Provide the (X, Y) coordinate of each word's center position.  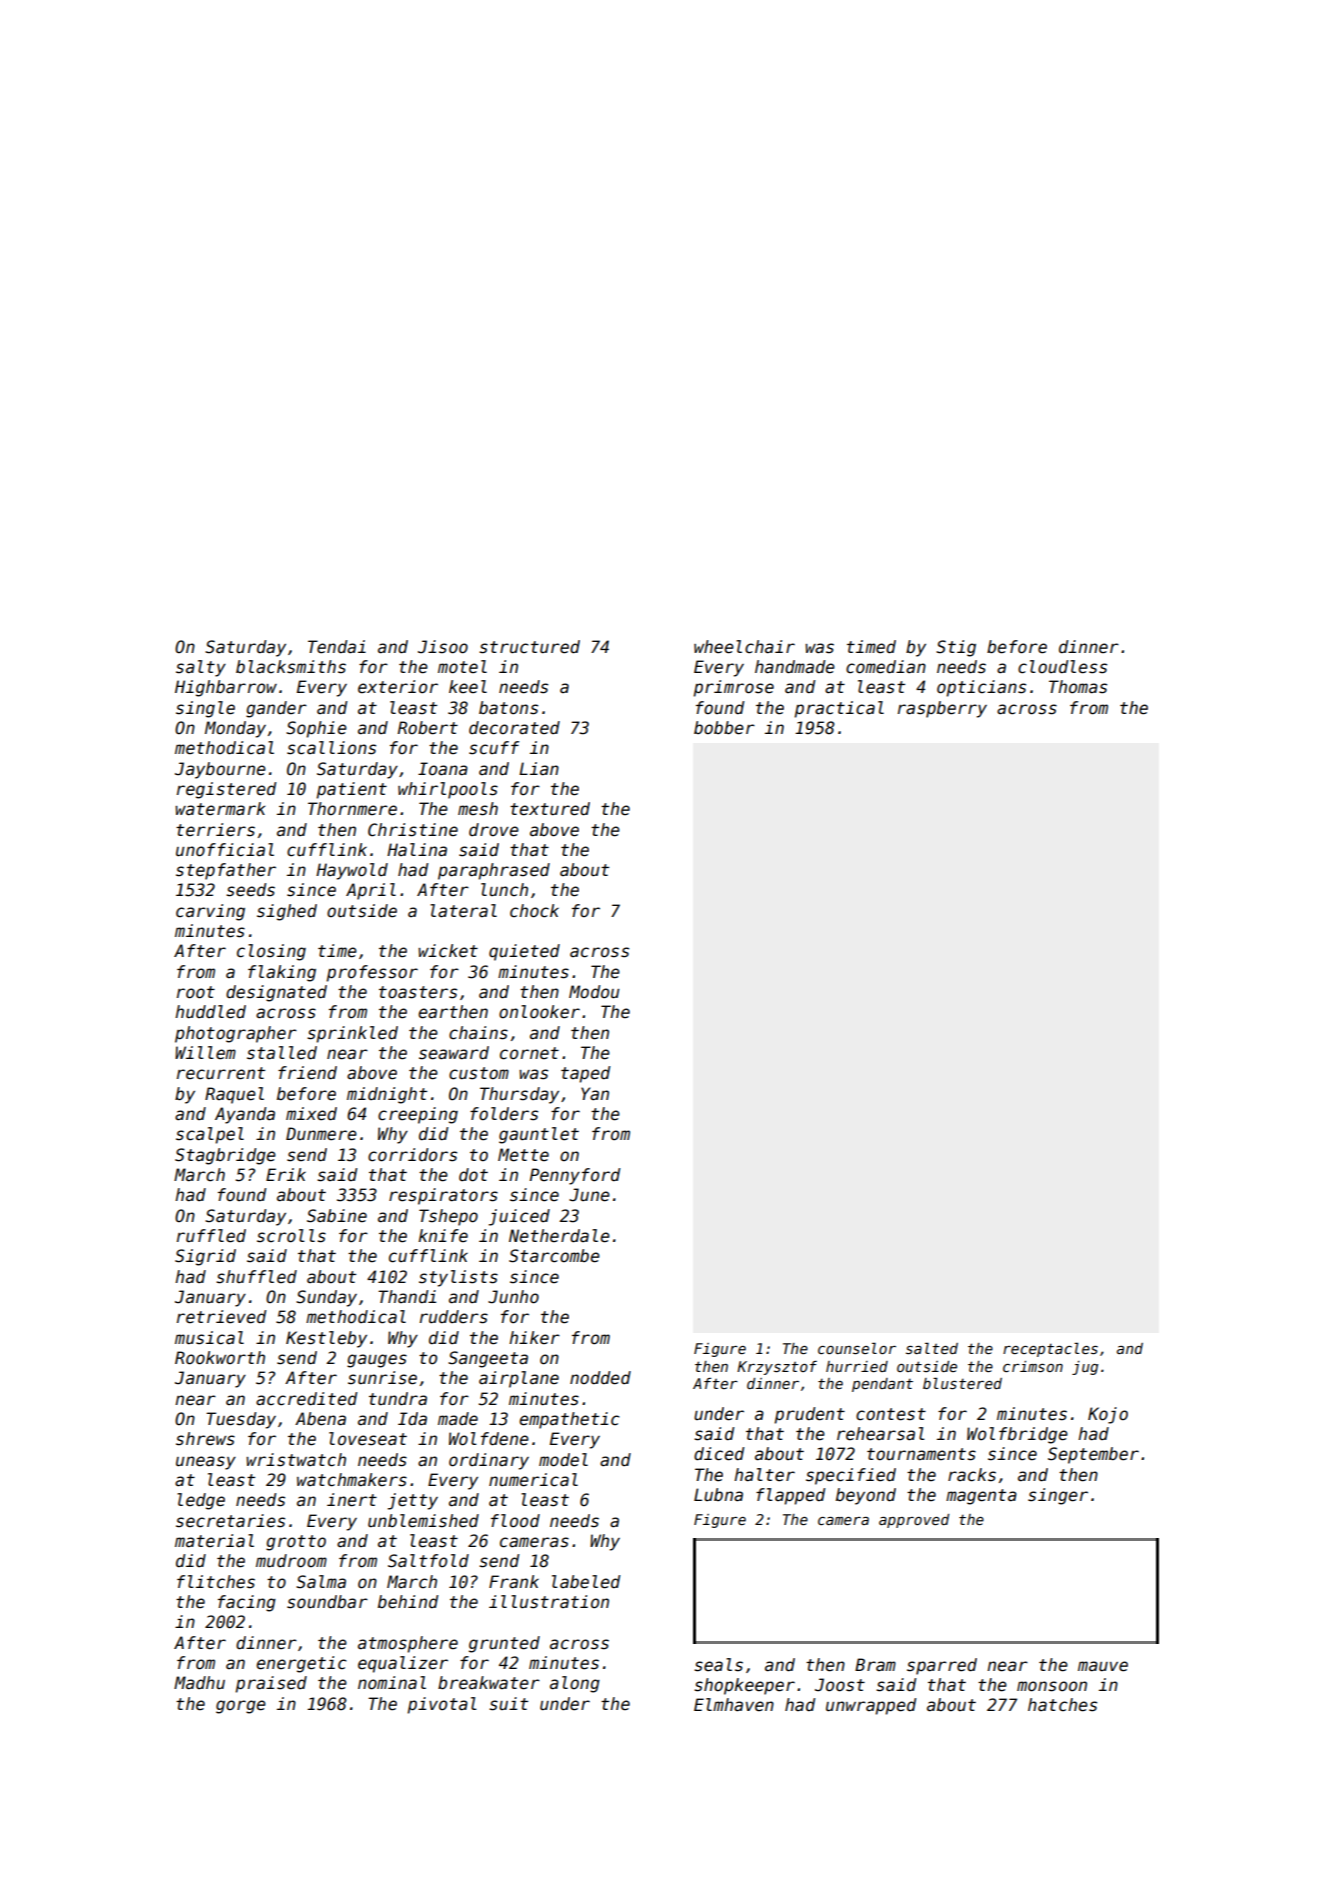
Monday (235, 729)
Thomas (1078, 687)
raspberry (942, 709)
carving (210, 912)
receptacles (1050, 1350)
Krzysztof (777, 1368)
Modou (594, 992)
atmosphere (408, 1644)
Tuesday (241, 1420)
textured (550, 809)
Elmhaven (734, 1705)
